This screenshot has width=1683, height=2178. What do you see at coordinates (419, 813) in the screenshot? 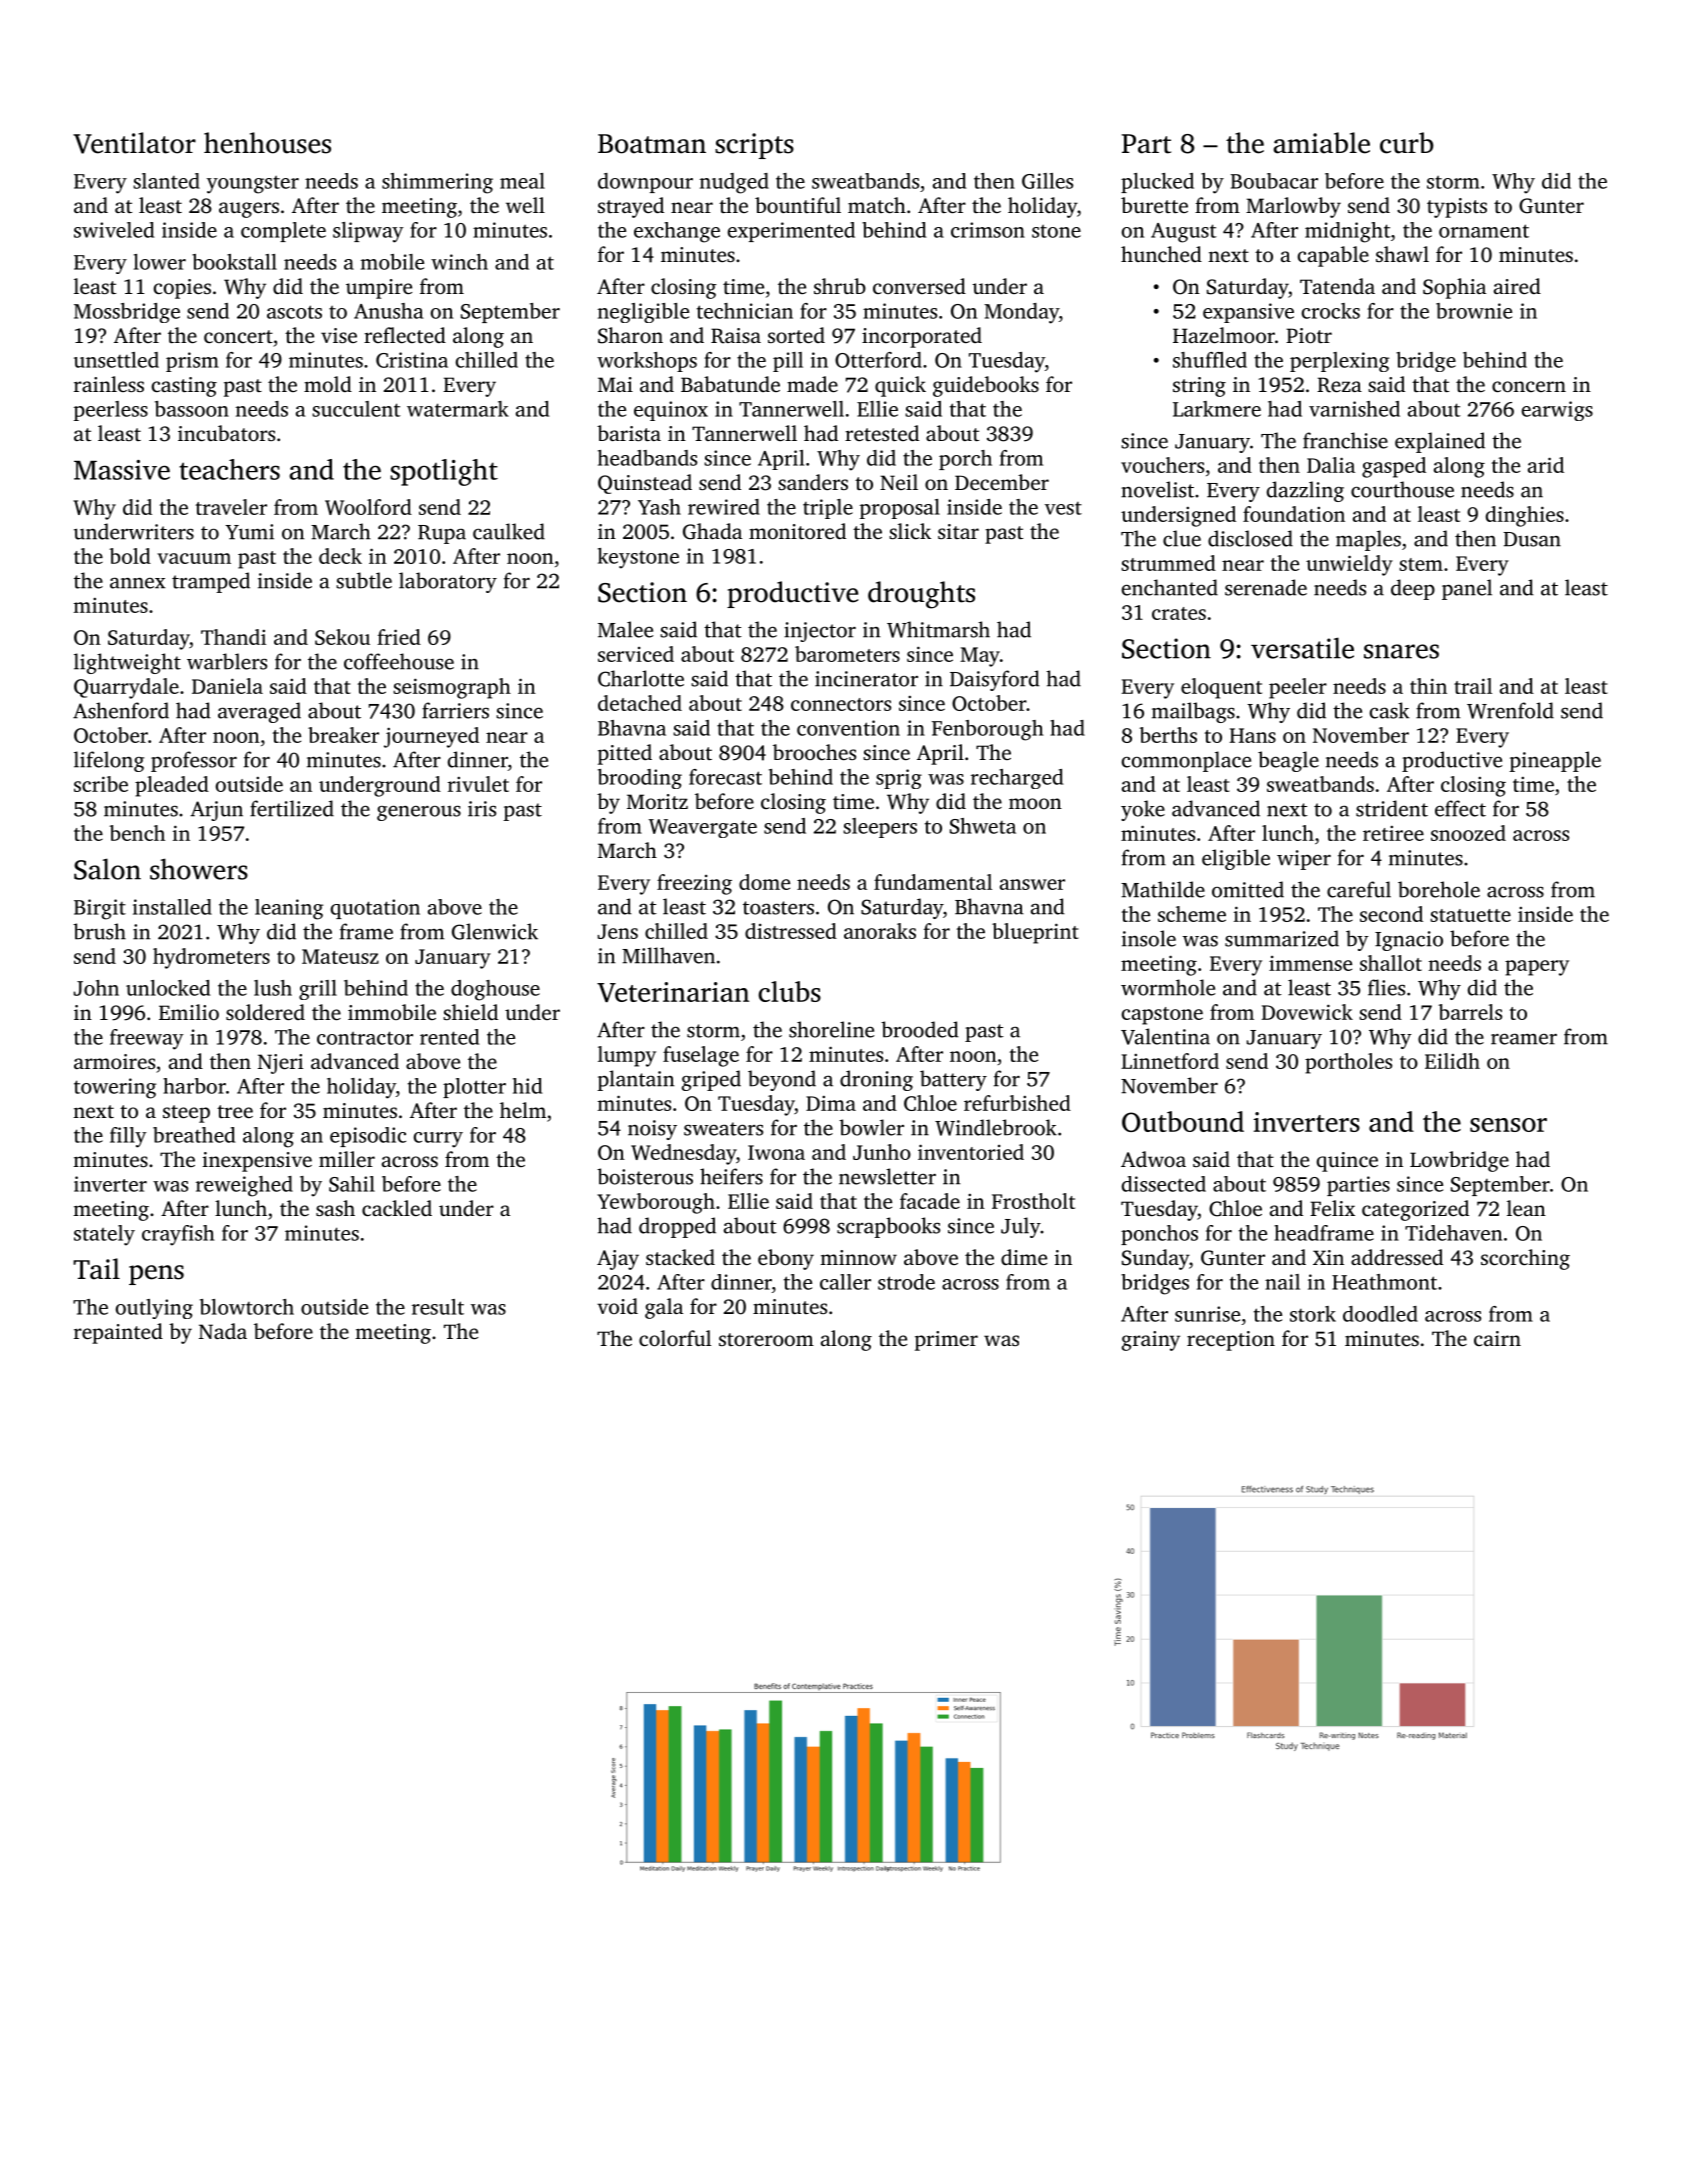
I see `generous` at bounding box center [419, 813].
